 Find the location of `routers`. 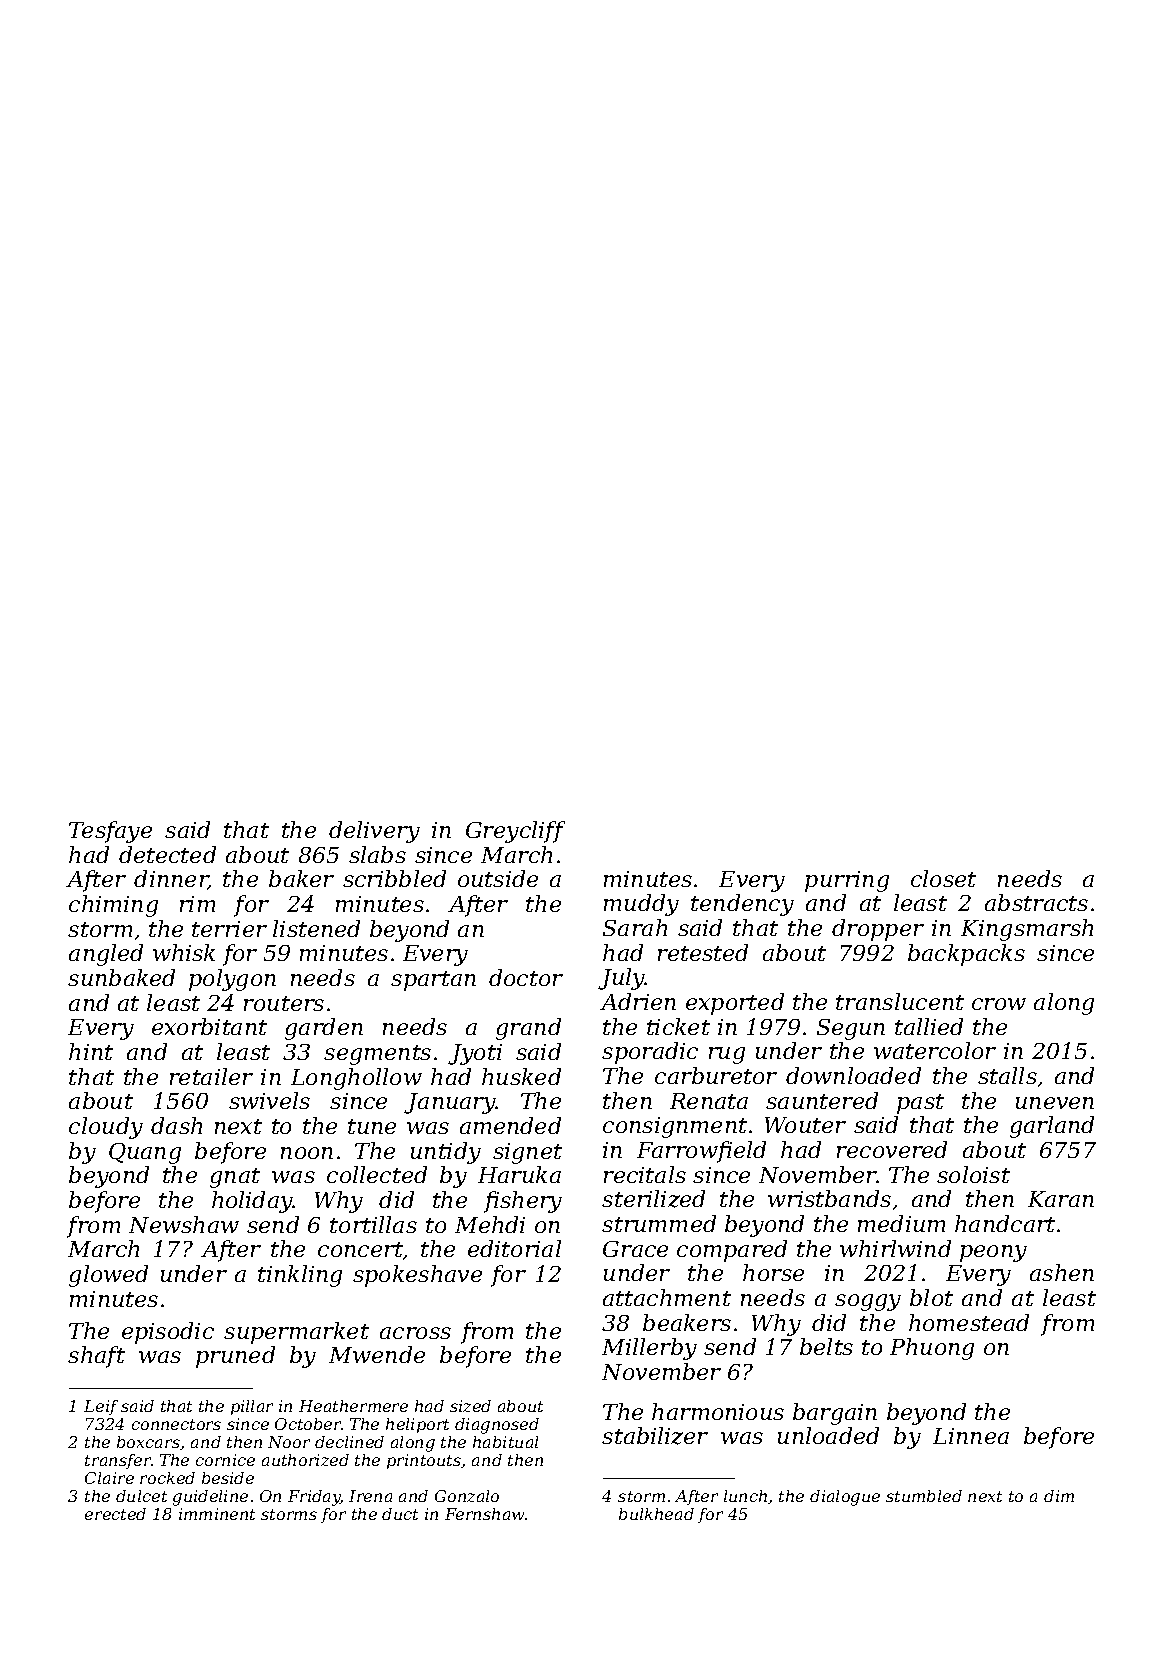

routers is located at coordinates (284, 1003).
